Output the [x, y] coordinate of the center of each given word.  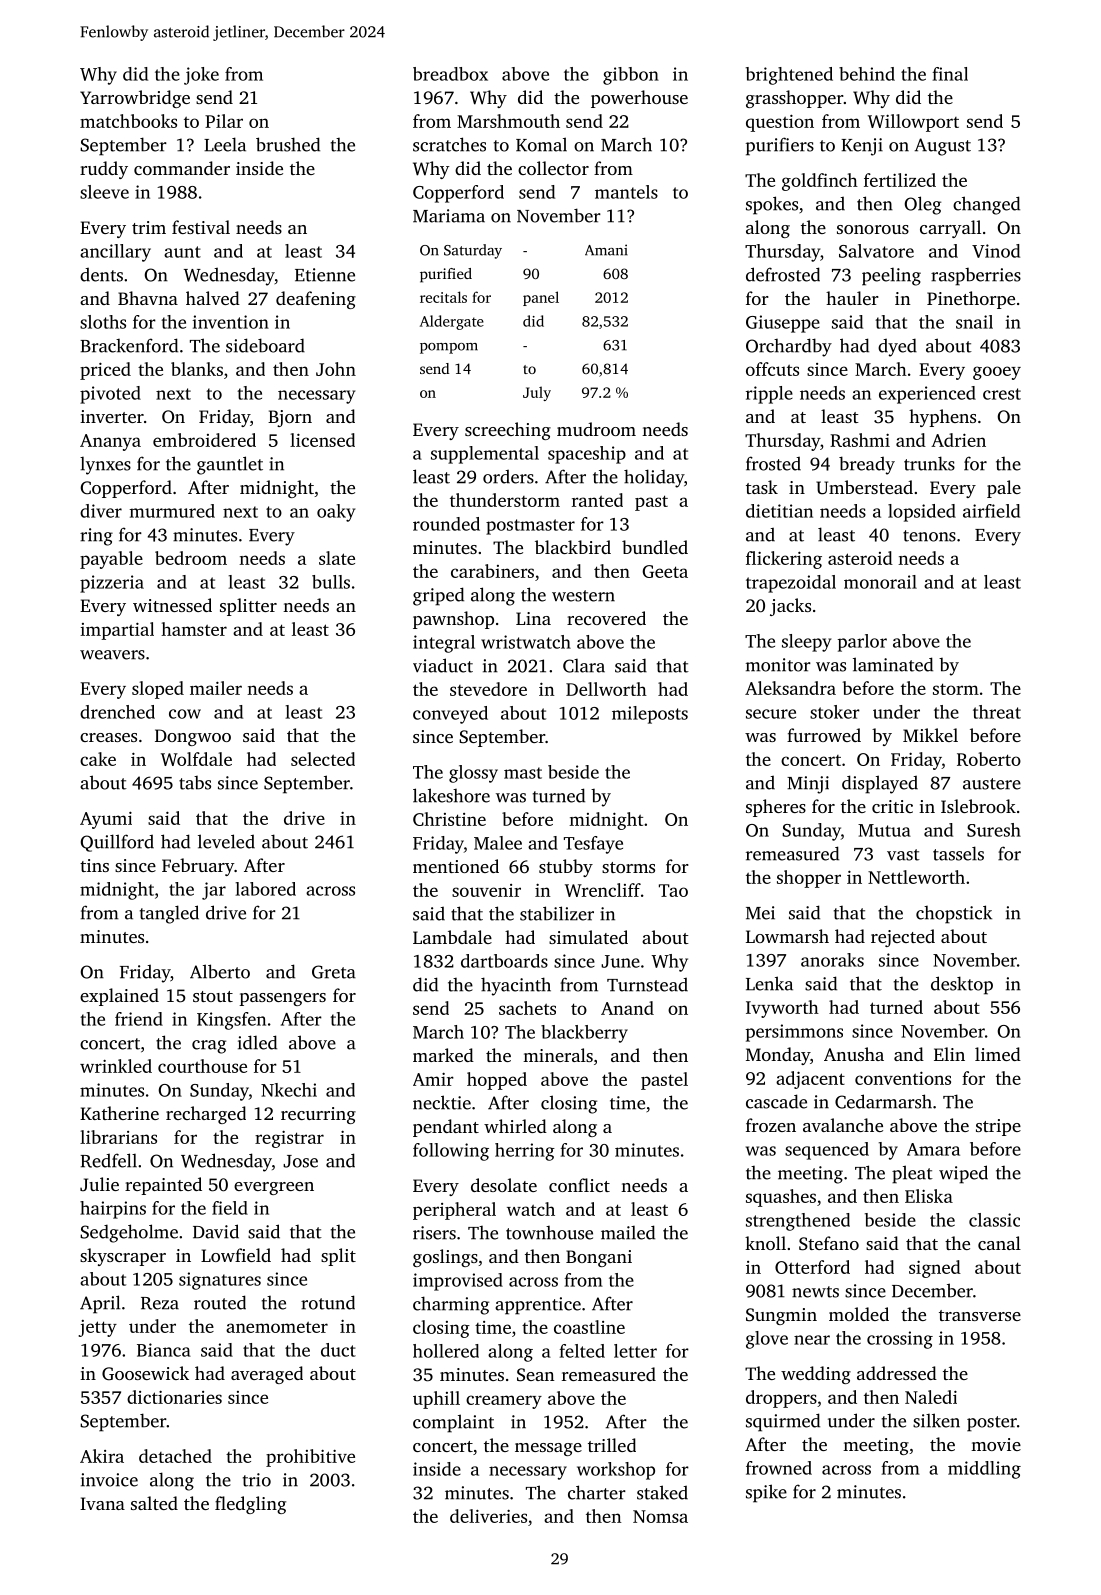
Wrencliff [603, 890]
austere [992, 784]
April [100, 1304]
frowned [779, 1468]
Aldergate [452, 322]
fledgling [250, 1505]
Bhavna [148, 298]
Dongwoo [193, 737]
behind [867, 74]
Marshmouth [508, 121]
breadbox [450, 74]
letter [635, 1351]
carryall [950, 229]
